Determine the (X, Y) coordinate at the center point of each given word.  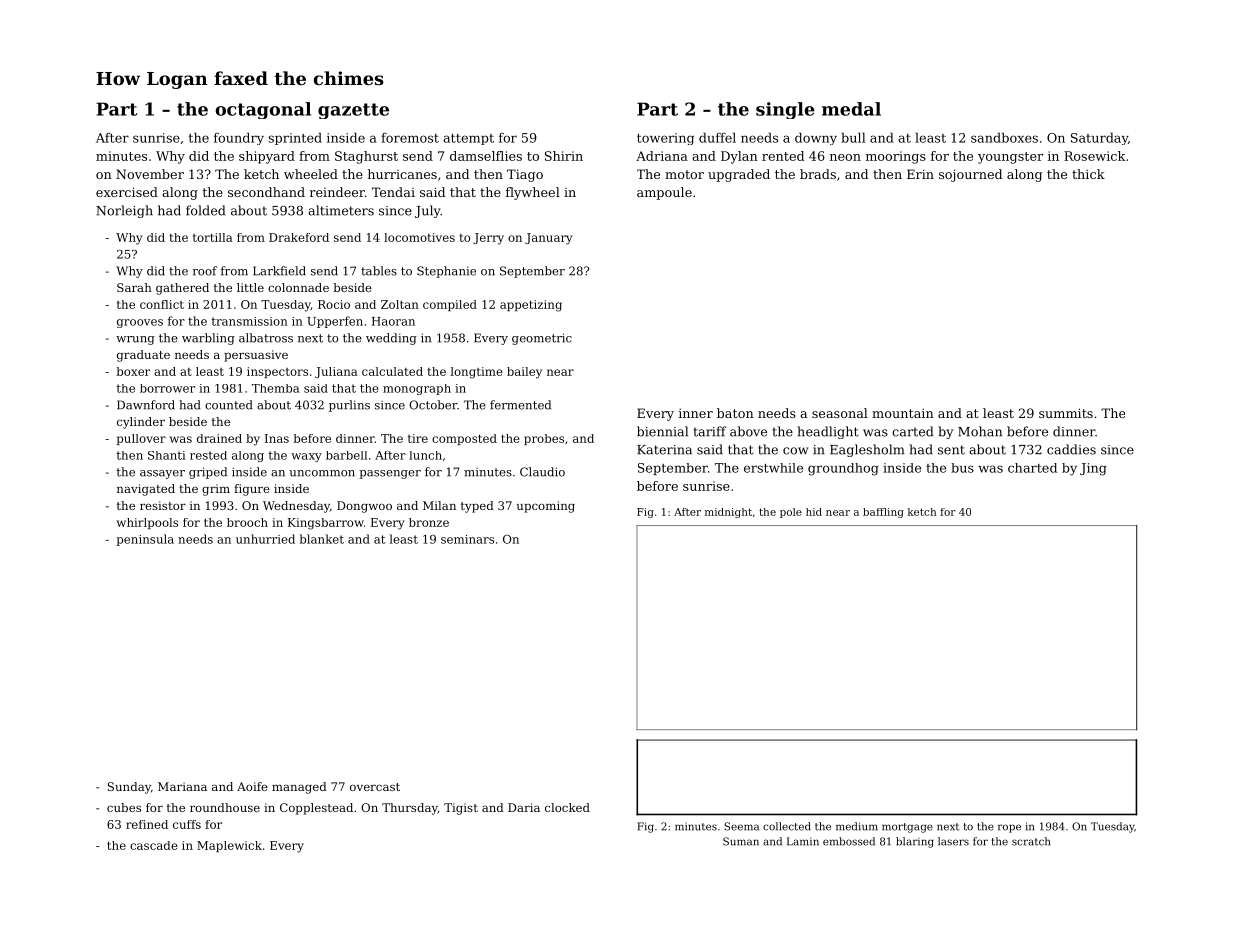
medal (851, 109)
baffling (883, 513)
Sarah (134, 287)
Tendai (393, 192)
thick (1088, 174)
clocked (567, 807)
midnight (728, 513)
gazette (353, 111)
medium (857, 826)
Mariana (182, 786)
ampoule (664, 193)
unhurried (265, 539)
